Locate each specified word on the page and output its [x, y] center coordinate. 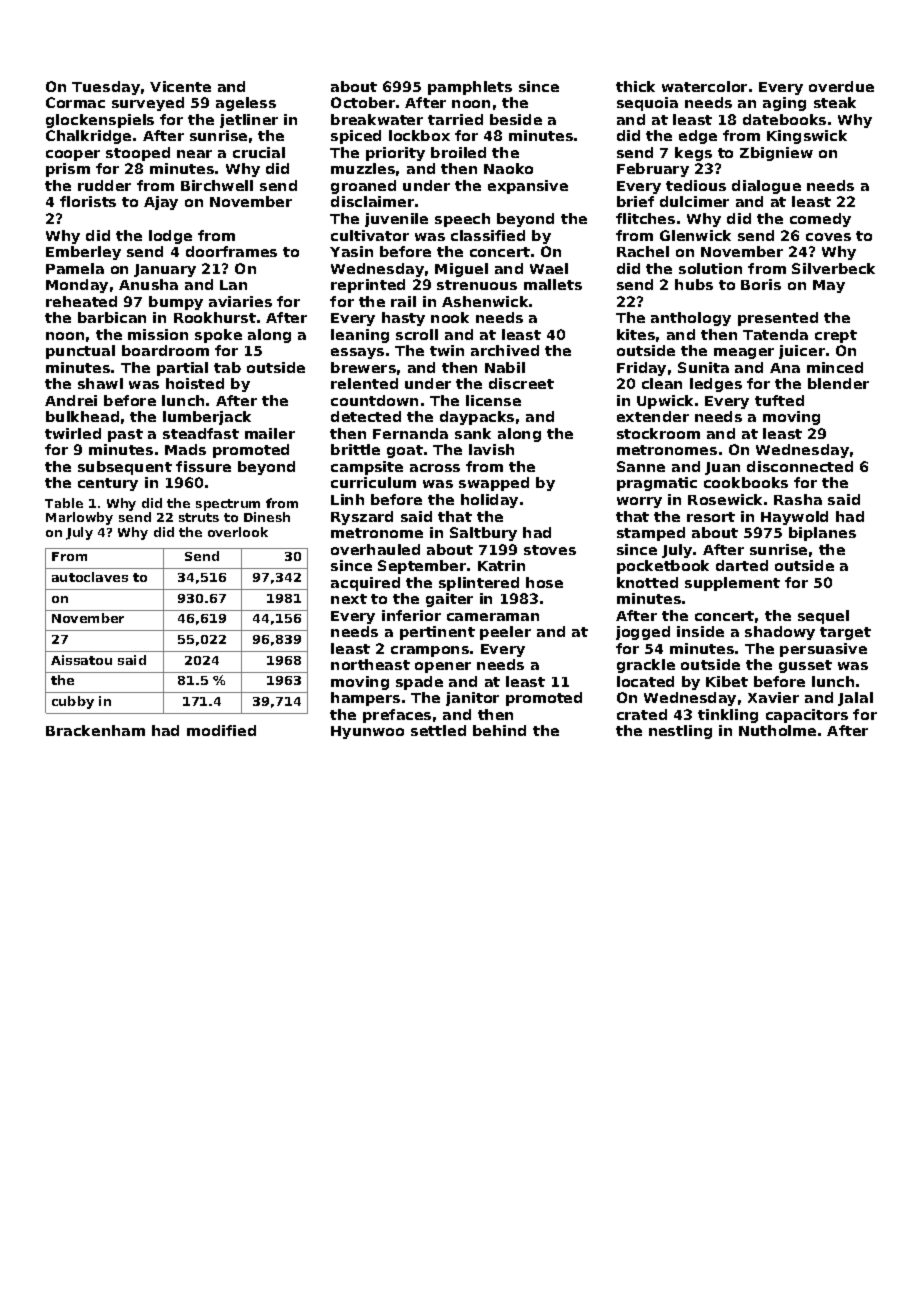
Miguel [461, 270]
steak [835, 102]
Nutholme [777, 730]
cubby [73, 702]
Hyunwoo [367, 732]
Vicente [180, 86]
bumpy [176, 303]
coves [828, 237]
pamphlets [470, 88]
